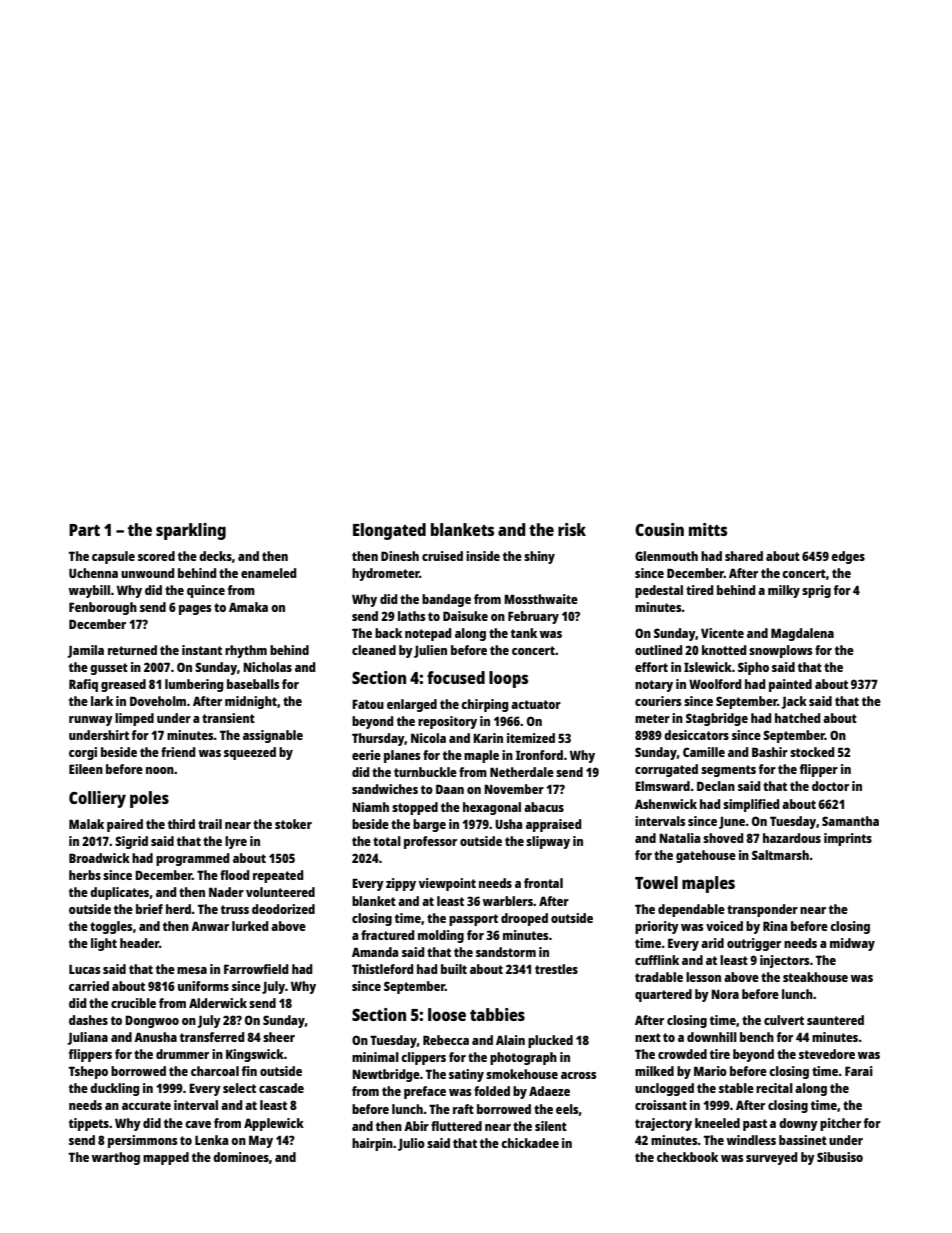 Image resolution: width=952 pixels, height=1233 pixels. What do you see at coordinates (191, 531) in the screenshot?
I see `sparkling` at bounding box center [191, 531].
